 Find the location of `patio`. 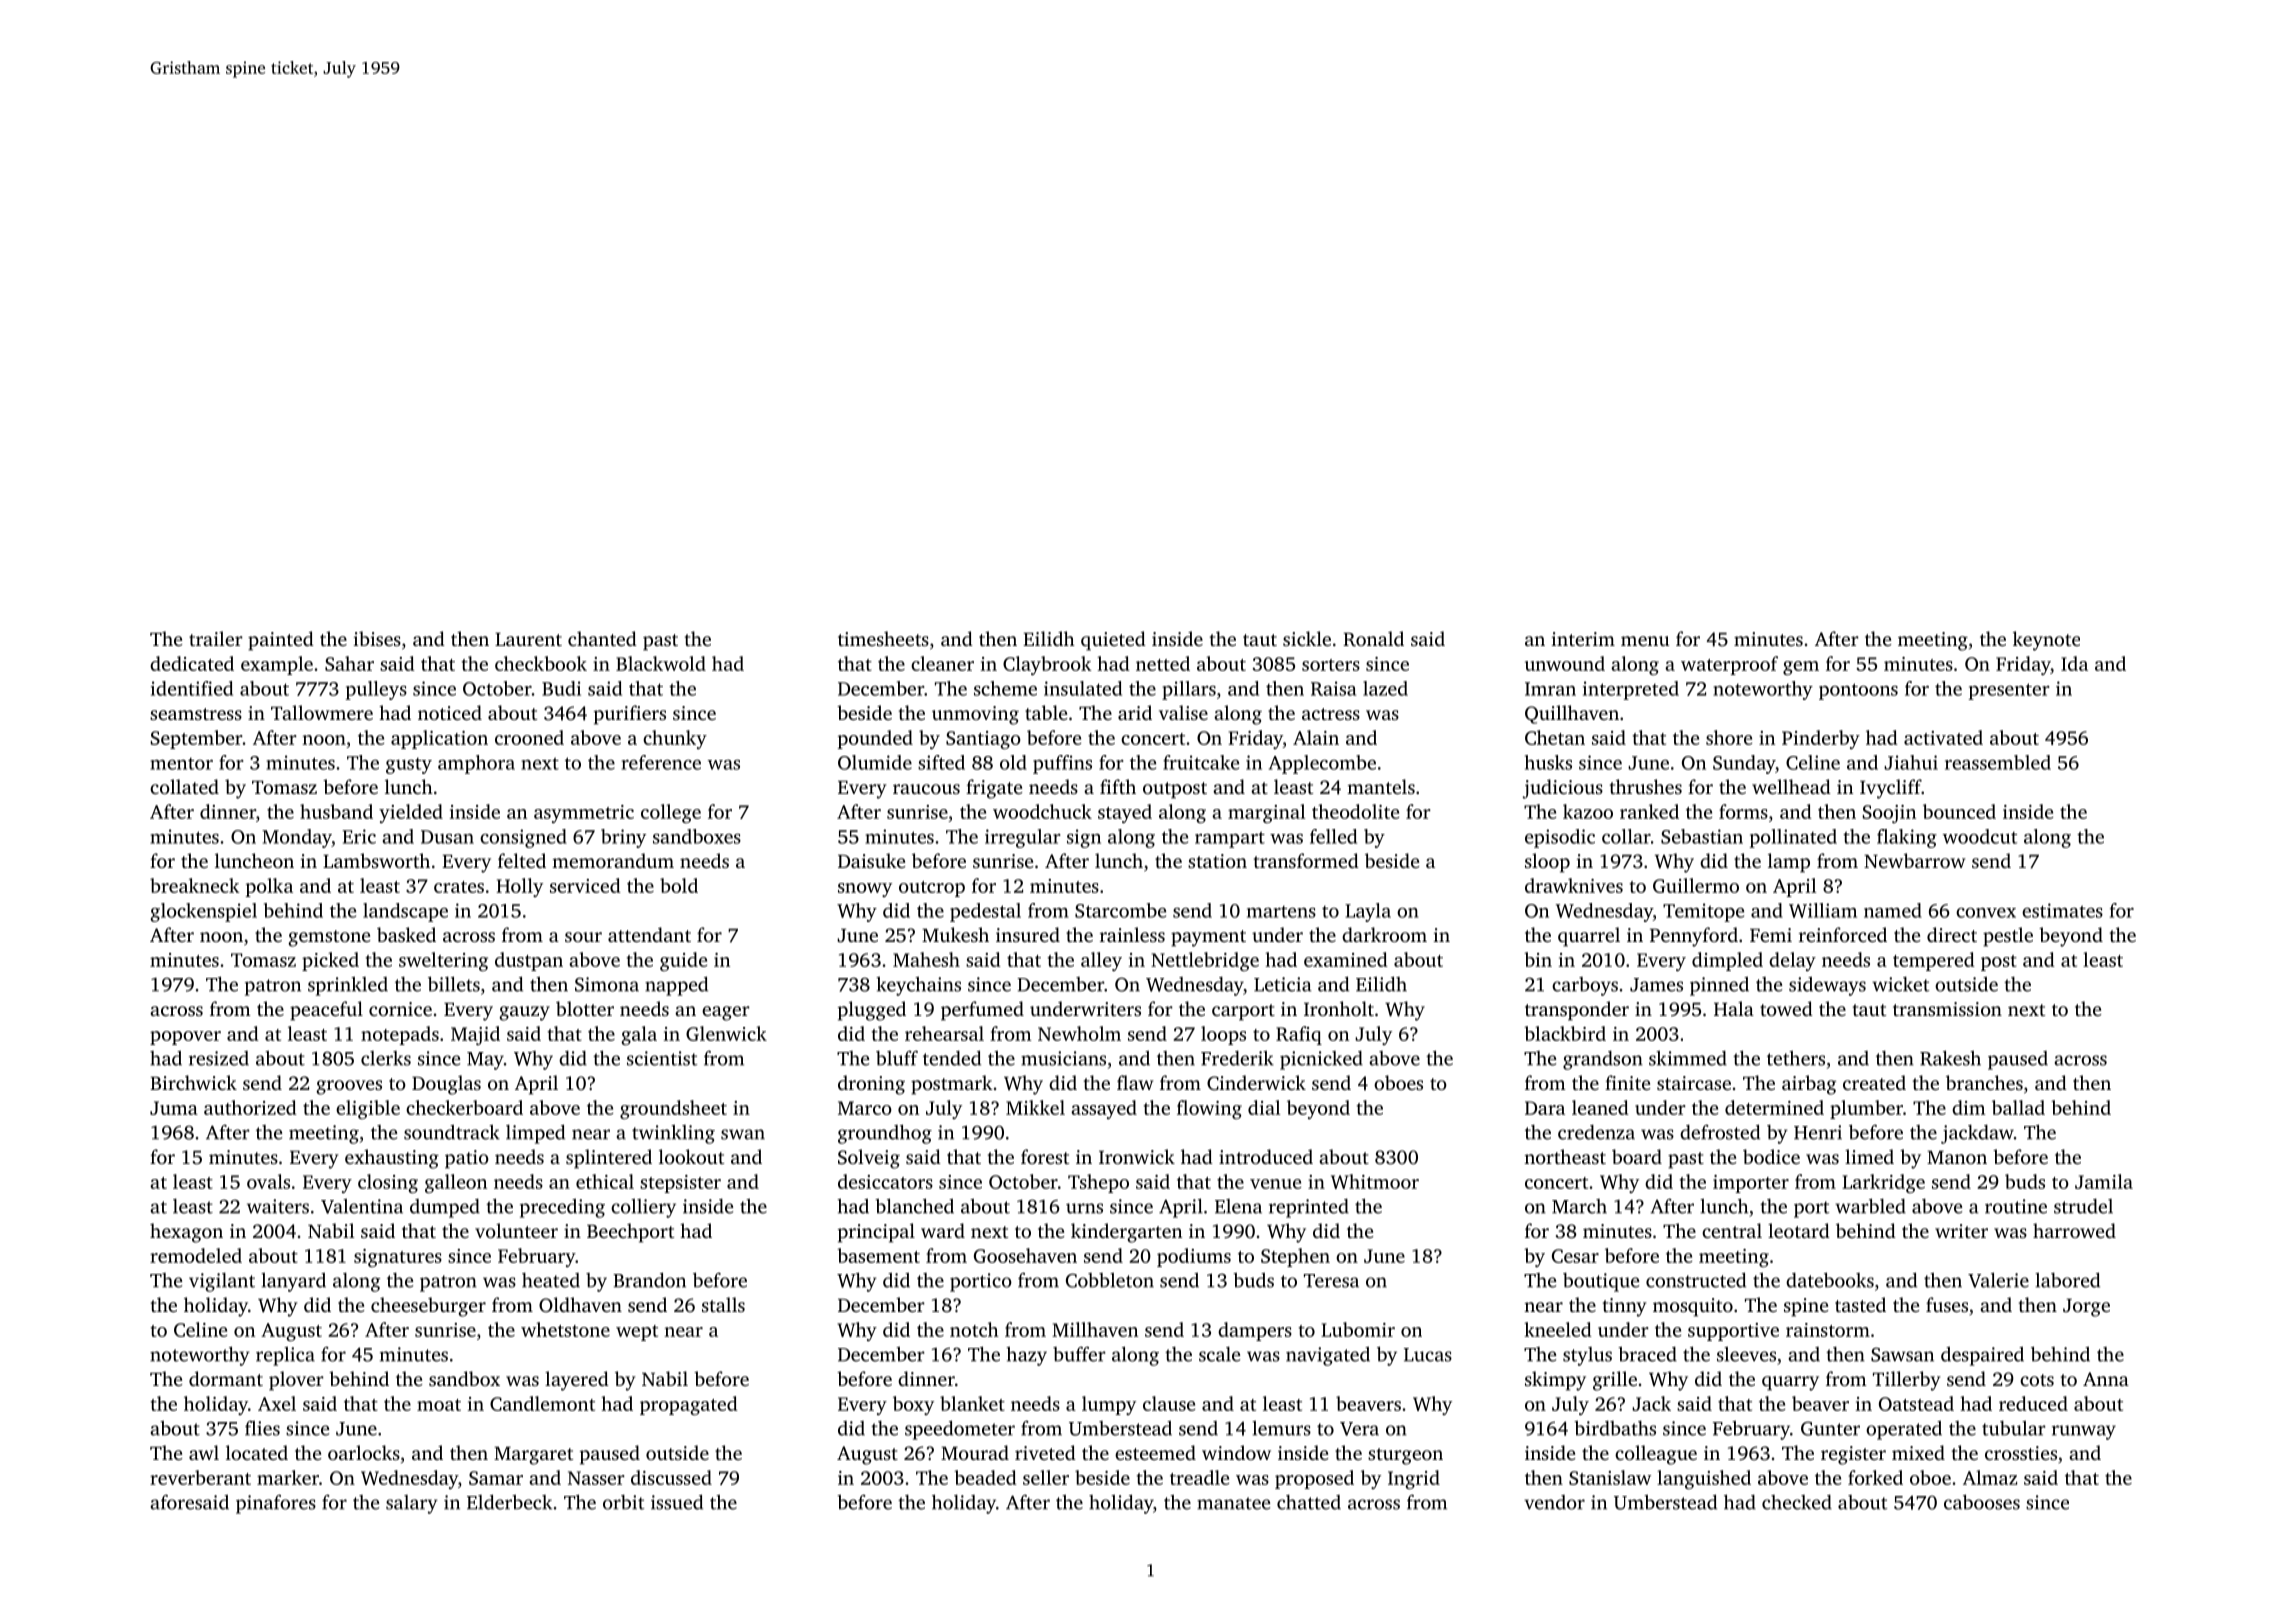

patio is located at coordinates (467, 1159).
